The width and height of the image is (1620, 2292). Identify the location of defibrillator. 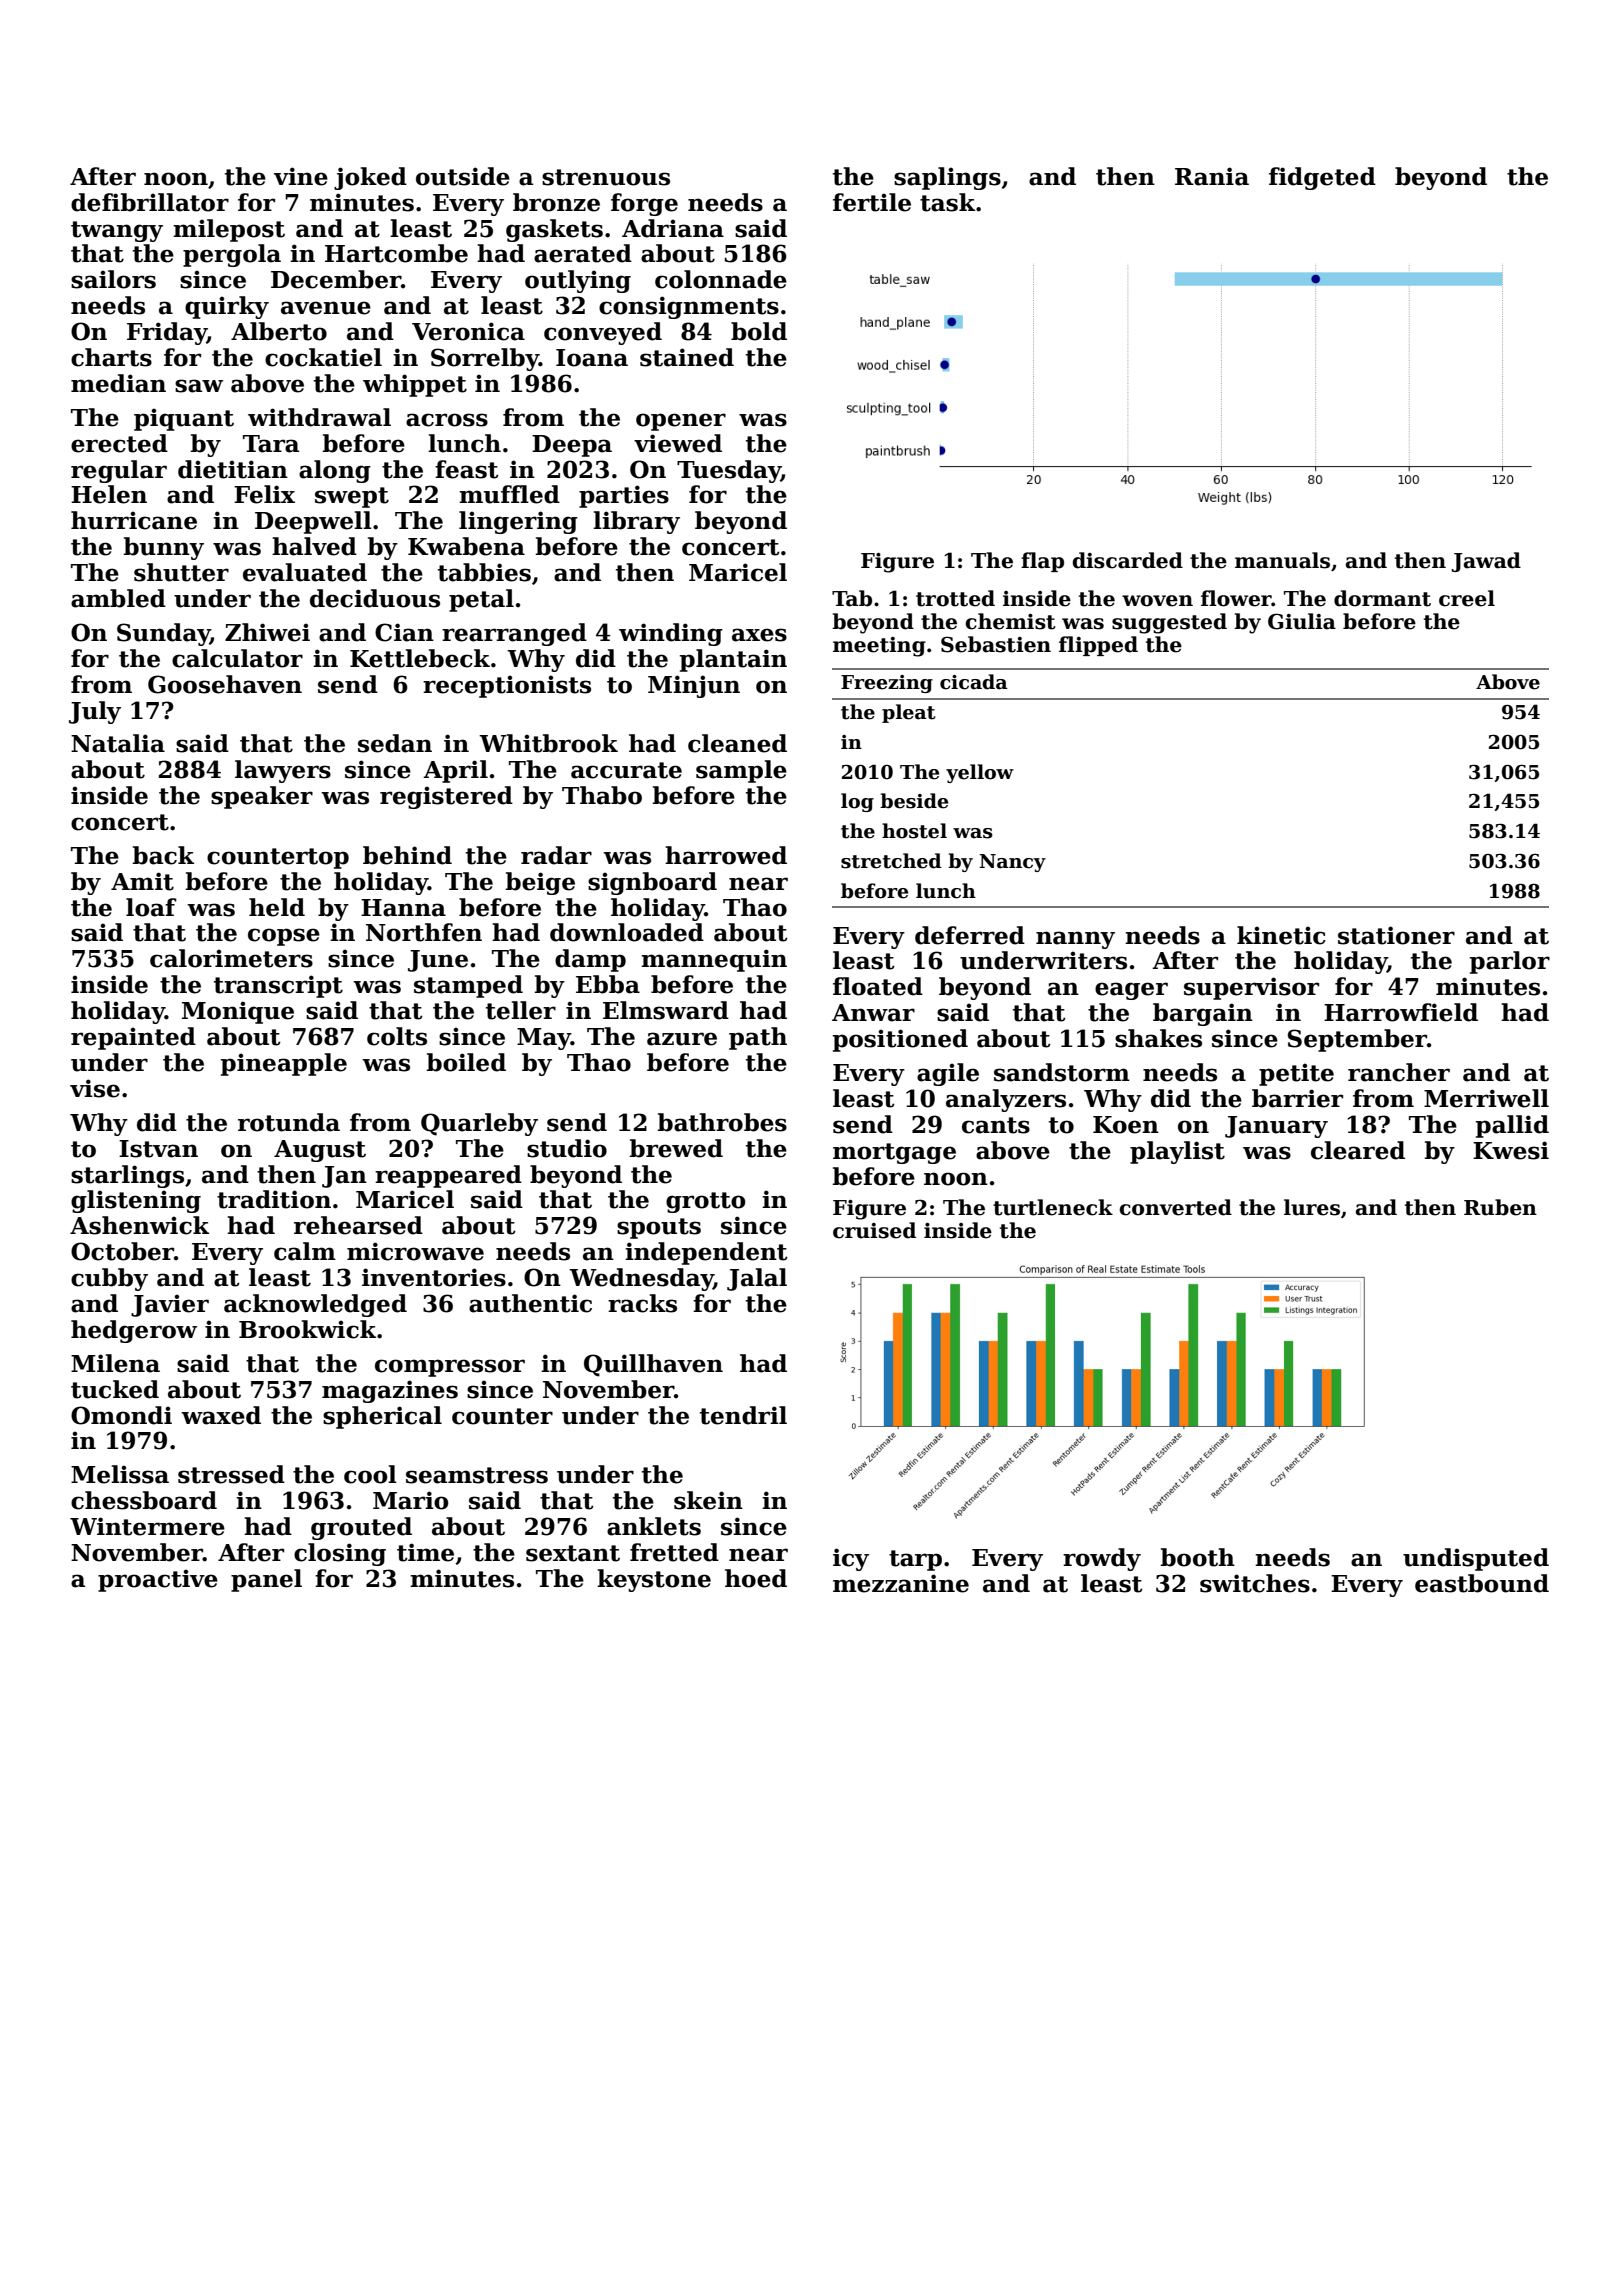
(150, 202).
